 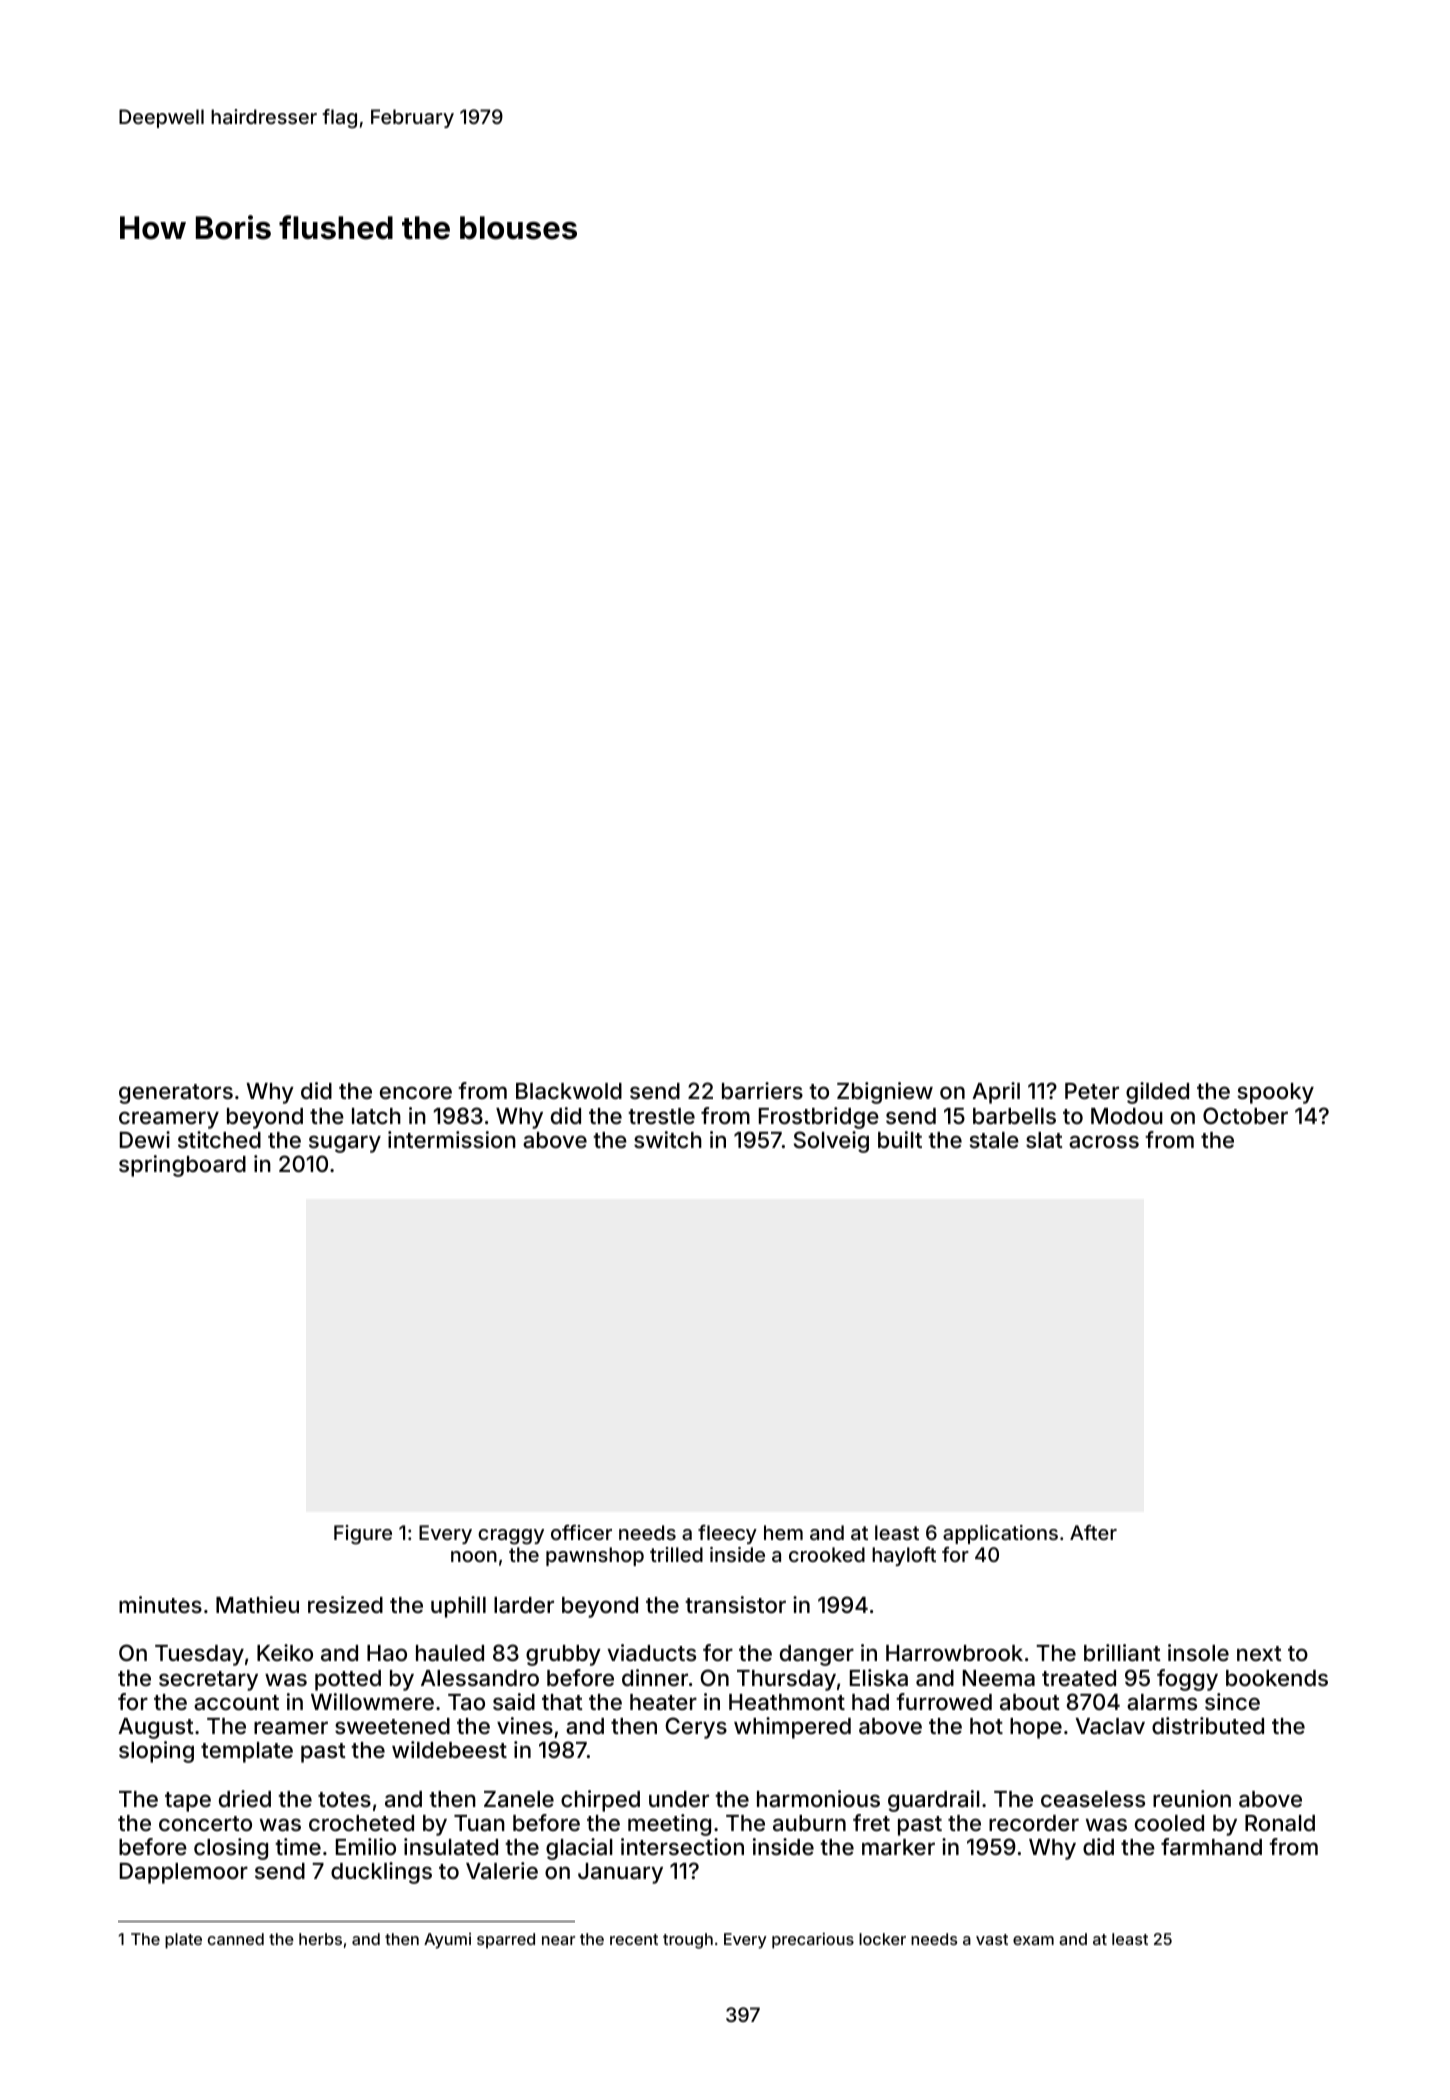 I want to click on generators, so click(x=176, y=1094).
